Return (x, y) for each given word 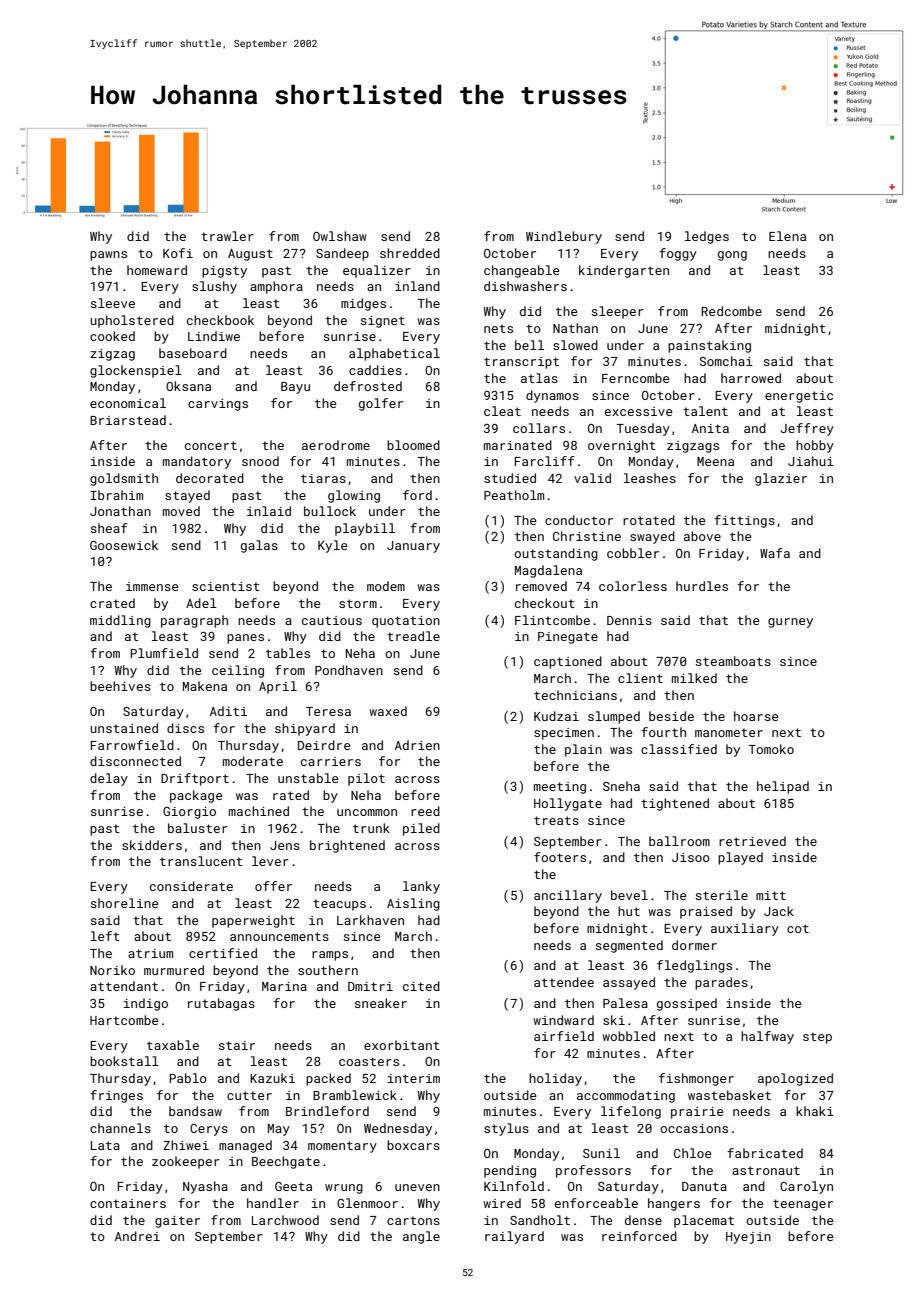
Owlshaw (340, 236)
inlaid (269, 511)
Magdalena (548, 571)
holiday (555, 1079)
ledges (707, 237)
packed (328, 1079)
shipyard (305, 729)
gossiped (687, 1004)
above (702, 536)
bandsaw (195, 1111)
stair (237, 1045)
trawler (227, 236)
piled (421, 829)
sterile (722, 895)
